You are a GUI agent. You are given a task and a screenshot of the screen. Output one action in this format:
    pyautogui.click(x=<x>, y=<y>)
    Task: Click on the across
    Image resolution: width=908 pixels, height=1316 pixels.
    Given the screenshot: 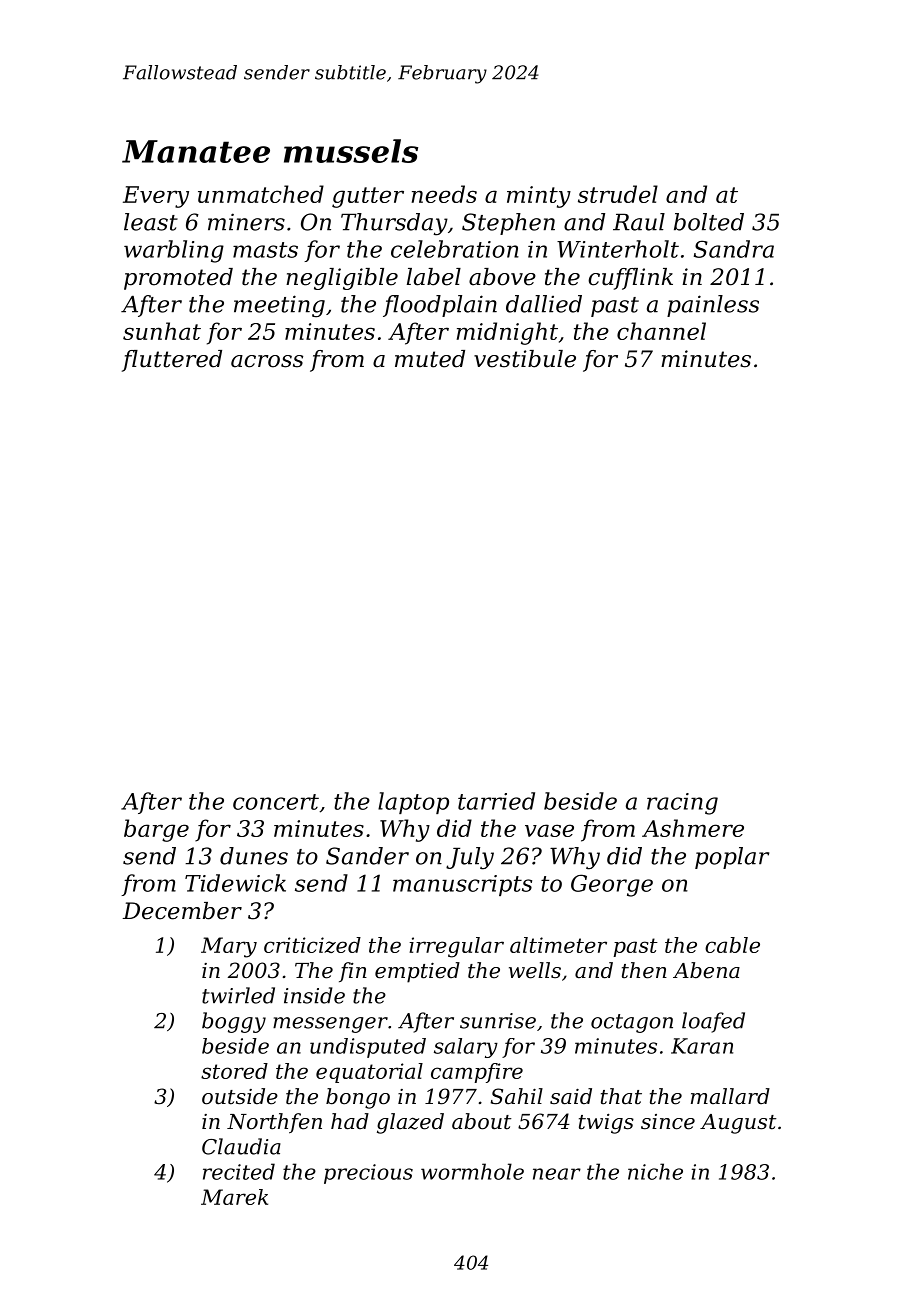 What is the action you would take?
    pyautogui.click(x=267, y=361)
